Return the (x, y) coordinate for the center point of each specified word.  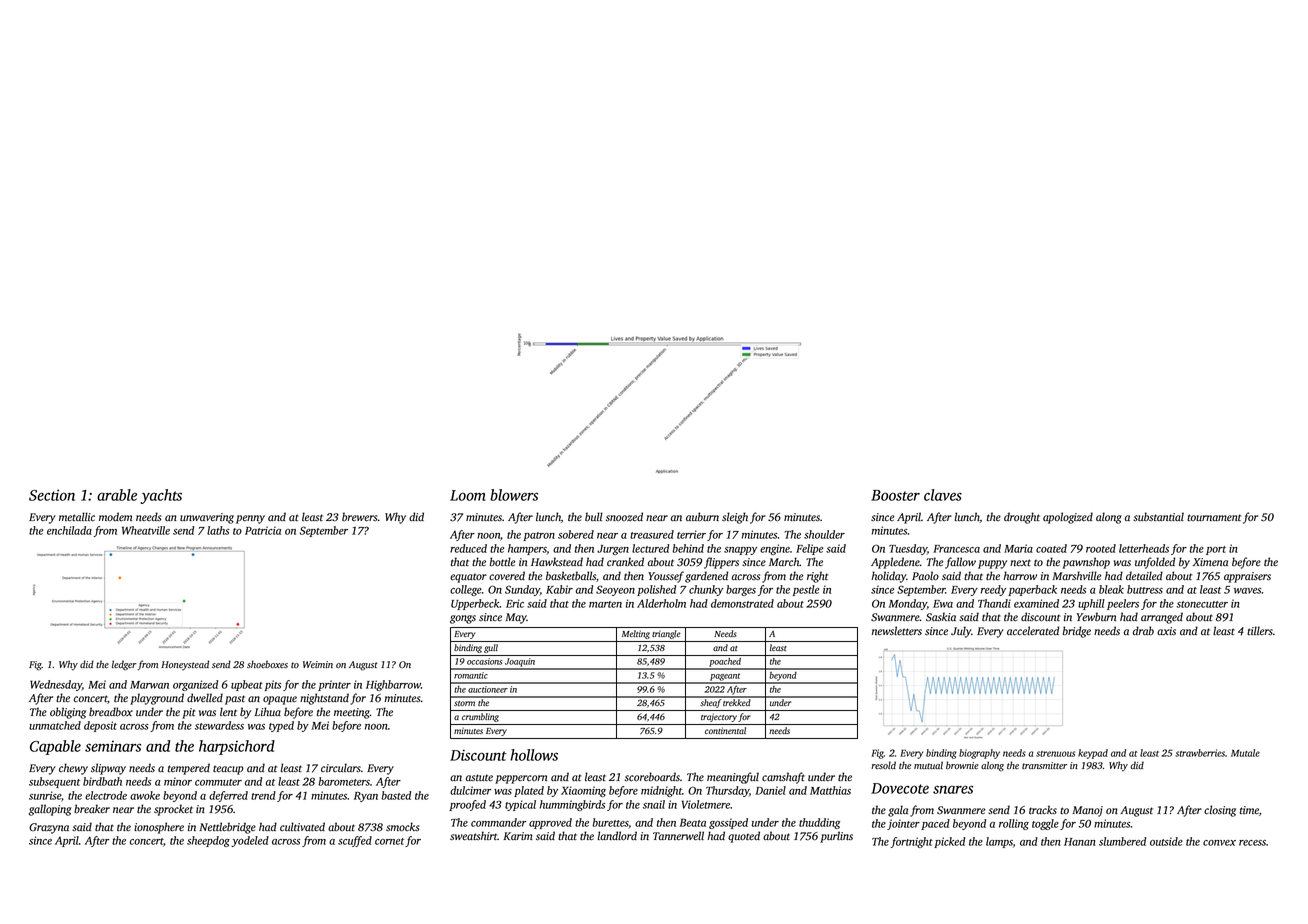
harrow (1020, 575)
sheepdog (208, 841)
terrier (691, 534)
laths (218, 530)
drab (1143, 631)
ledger (124, 665)
